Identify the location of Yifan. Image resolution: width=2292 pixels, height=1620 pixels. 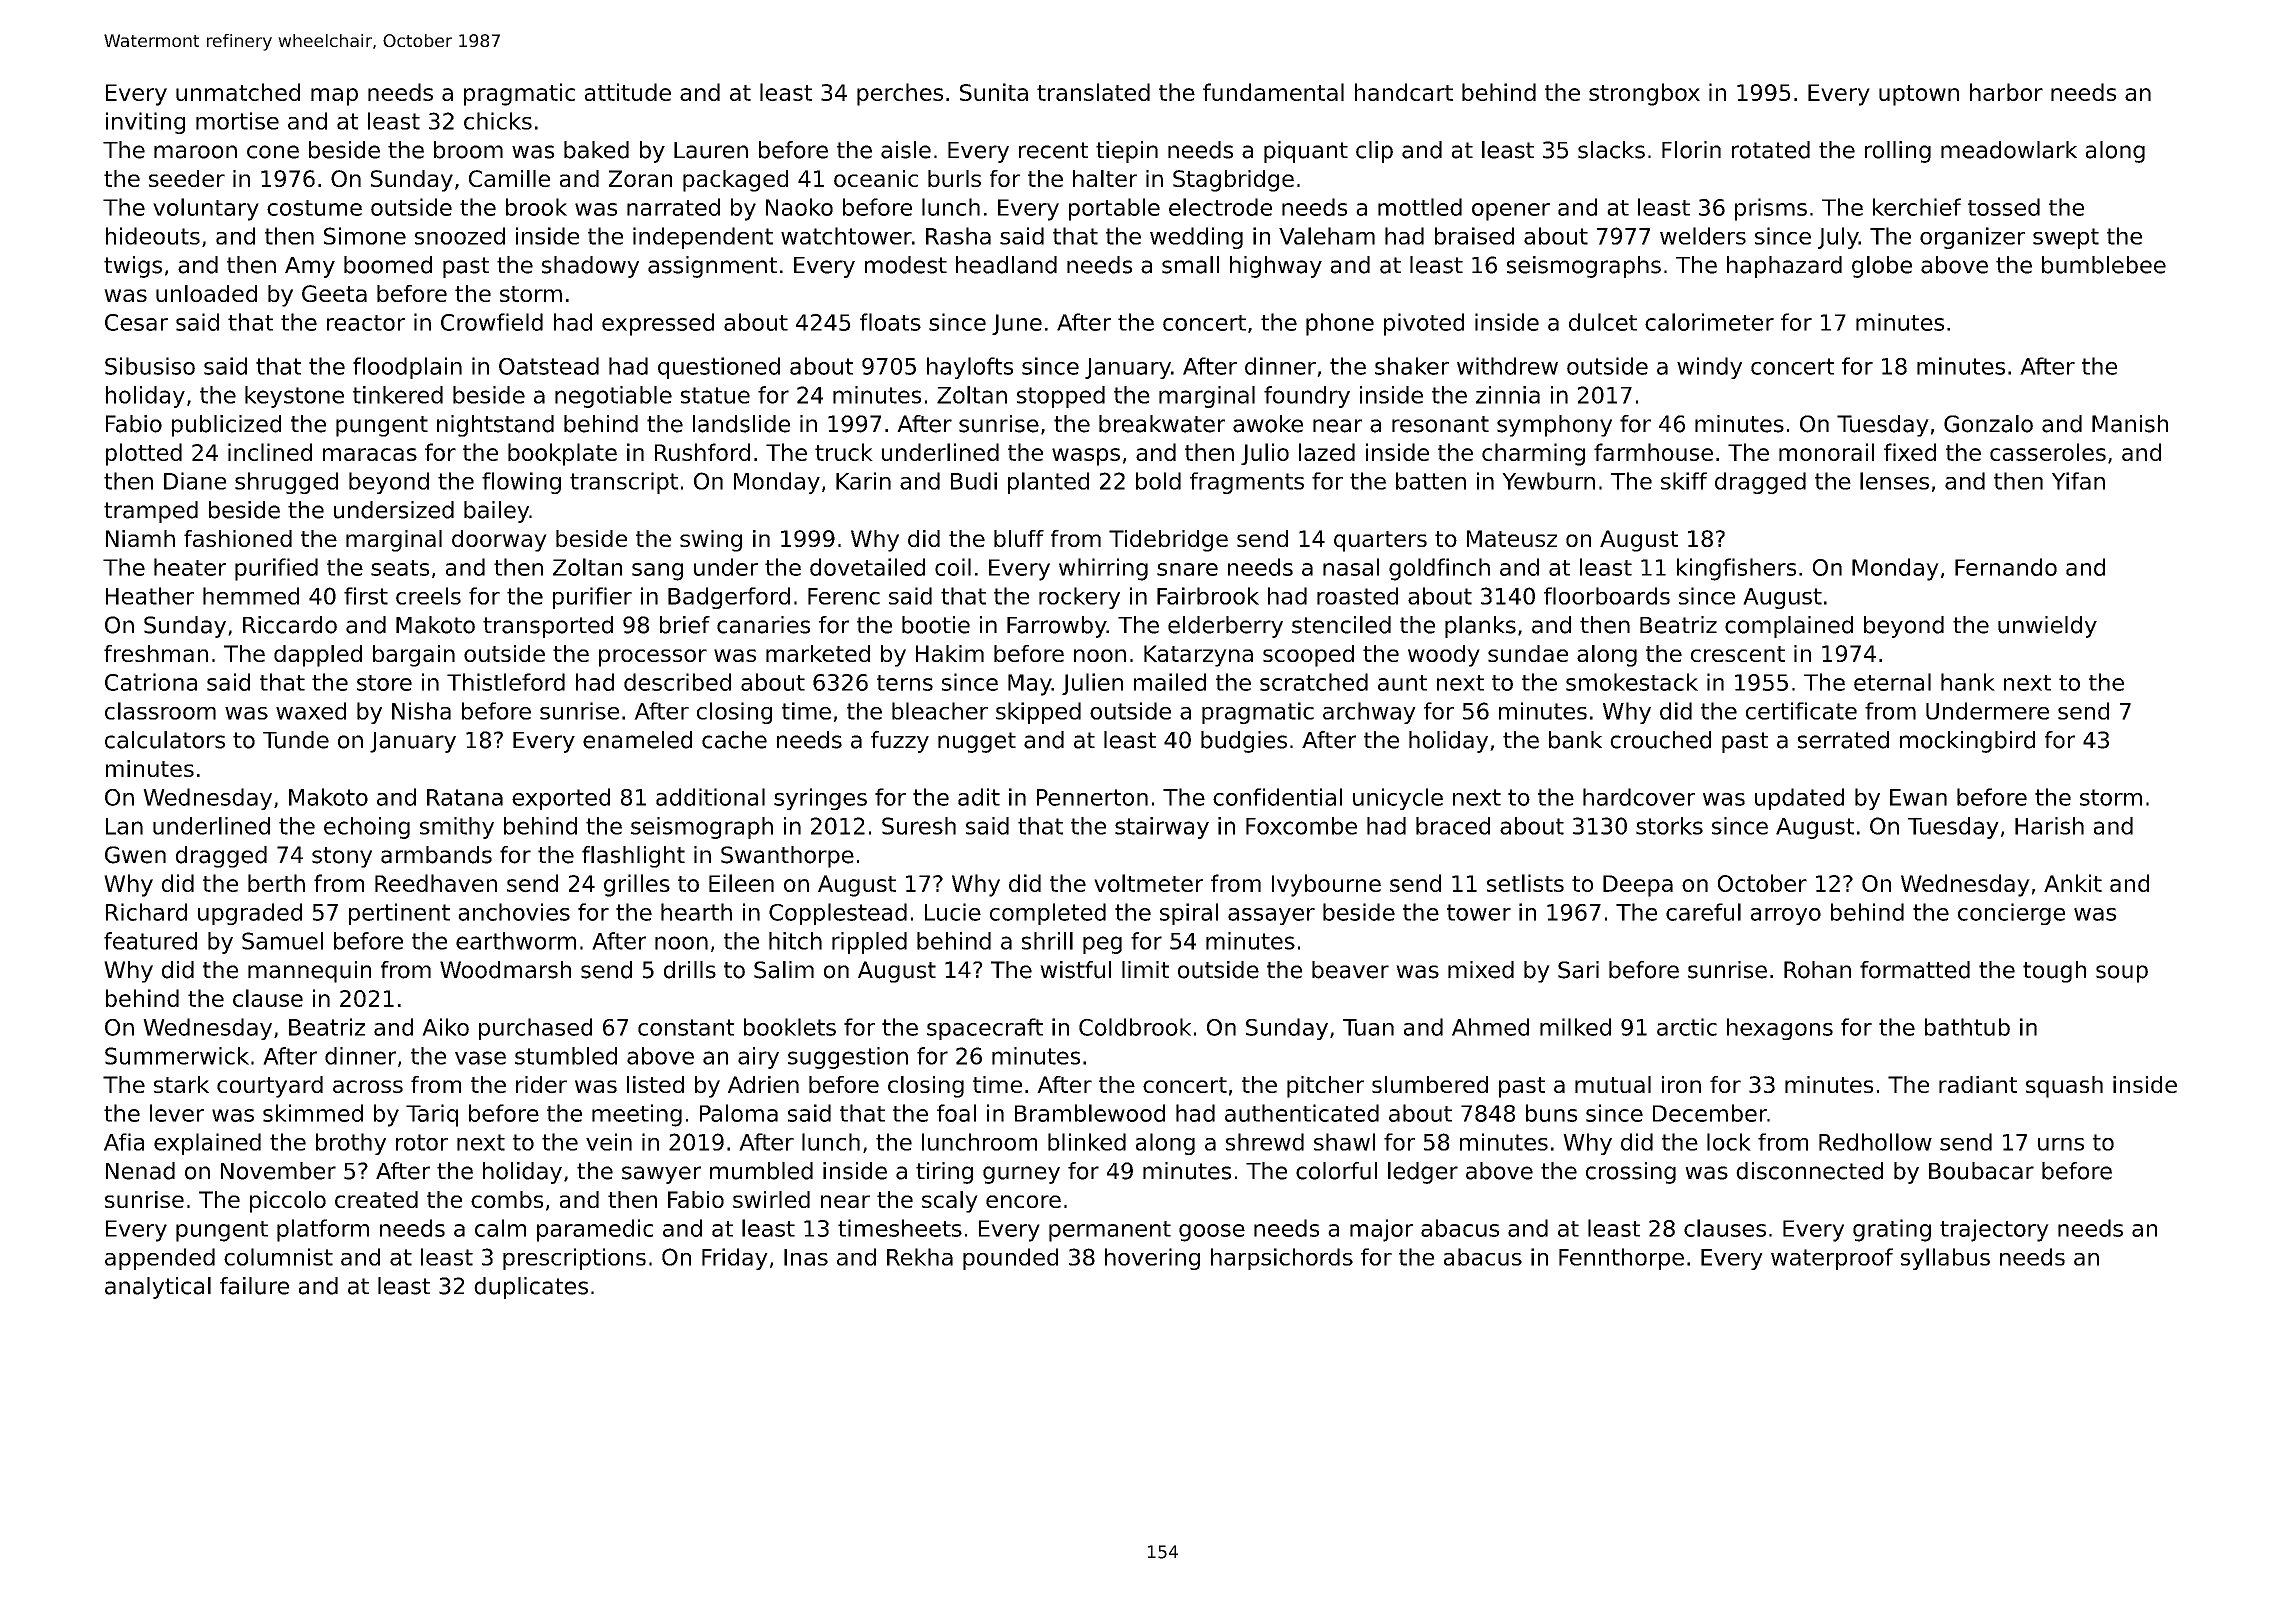
(2078, 481).
